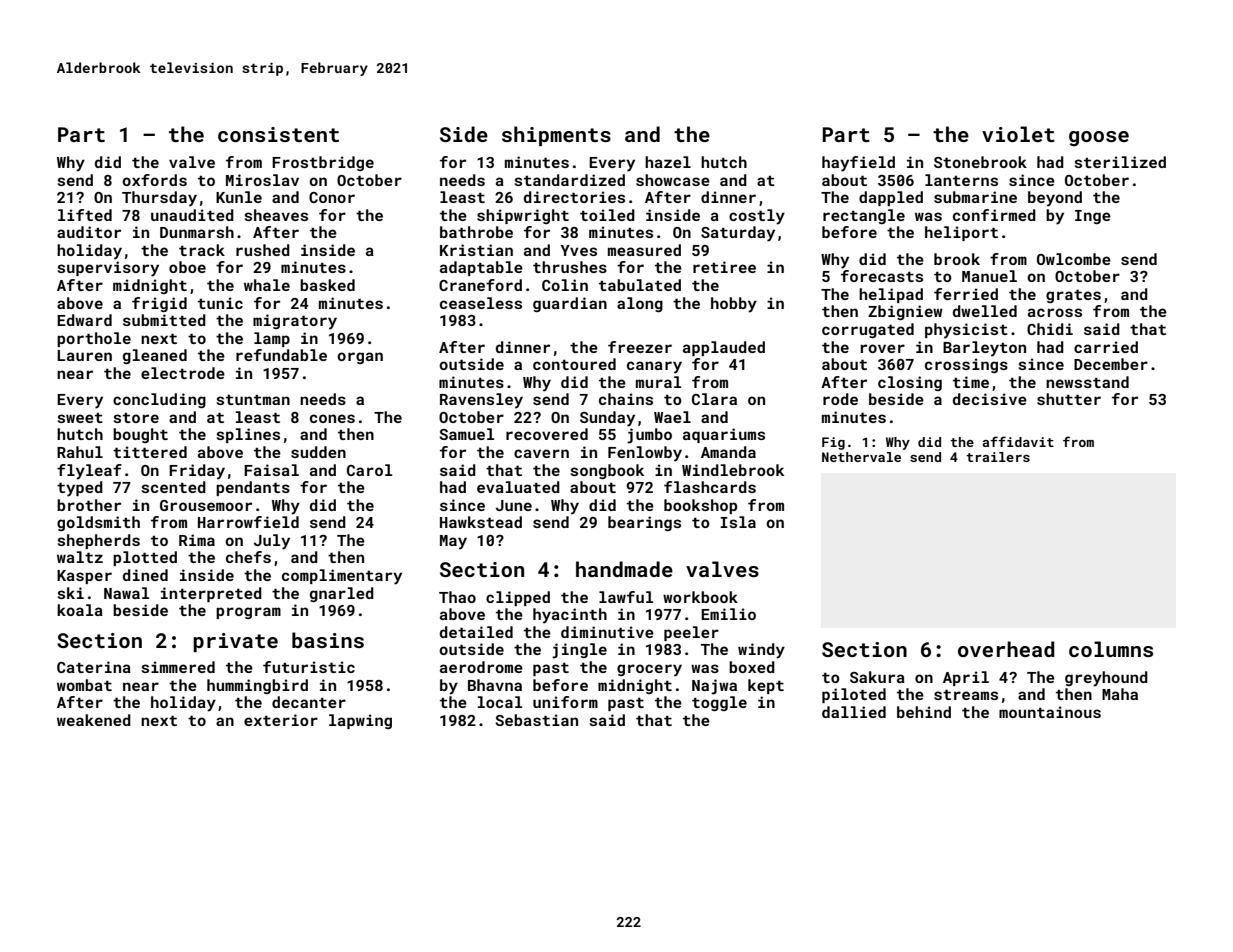 The image size is (1233, 952). I want to click on Sebastian, so click(536, 720).
